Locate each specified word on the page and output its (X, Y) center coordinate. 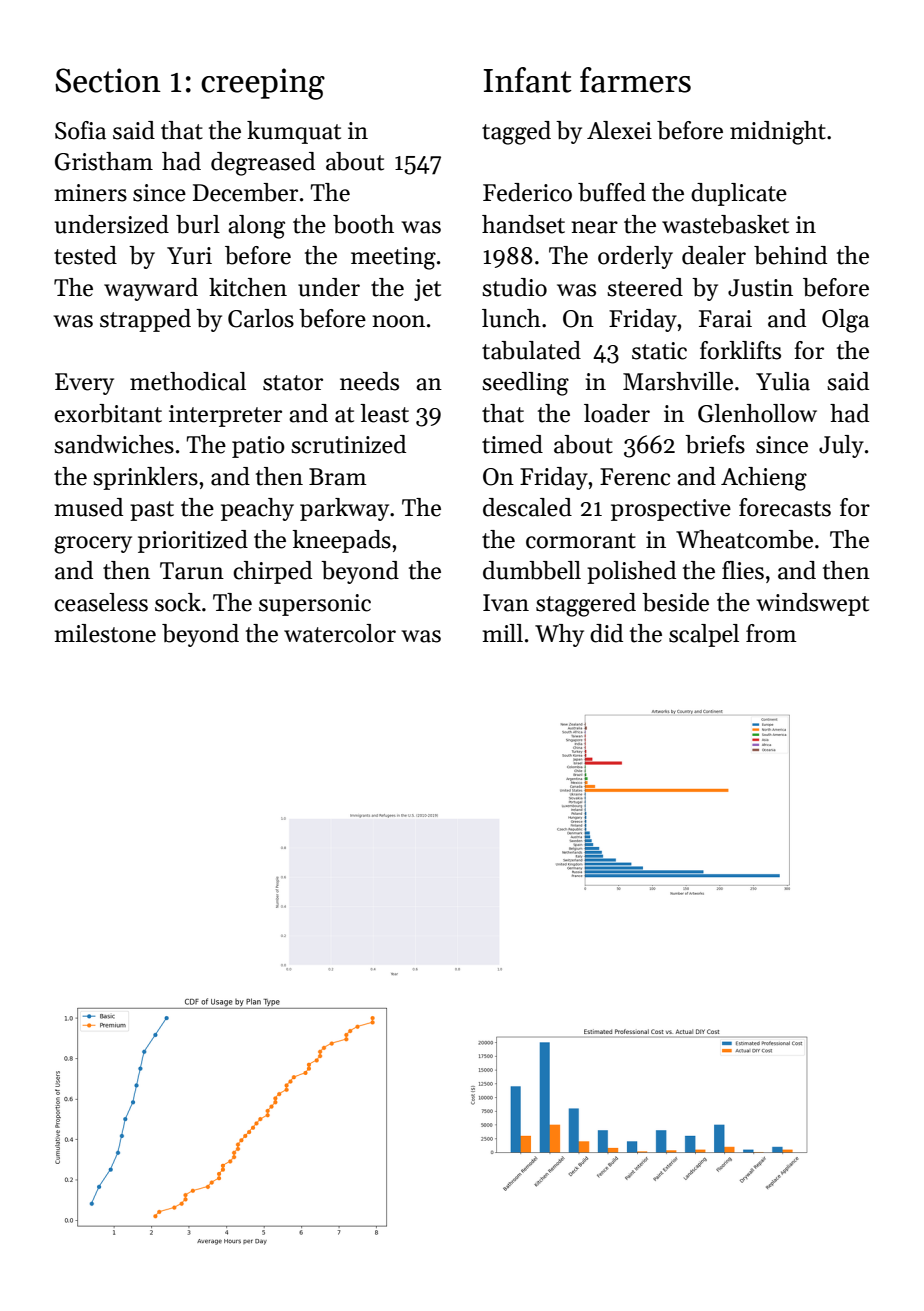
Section (108, 80)
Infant (528, 80)
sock (178, 602)
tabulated (531, 350)
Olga (845, 321)
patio (258, 447)
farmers (635, 80)
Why (559, 635)
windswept (812, 604)
